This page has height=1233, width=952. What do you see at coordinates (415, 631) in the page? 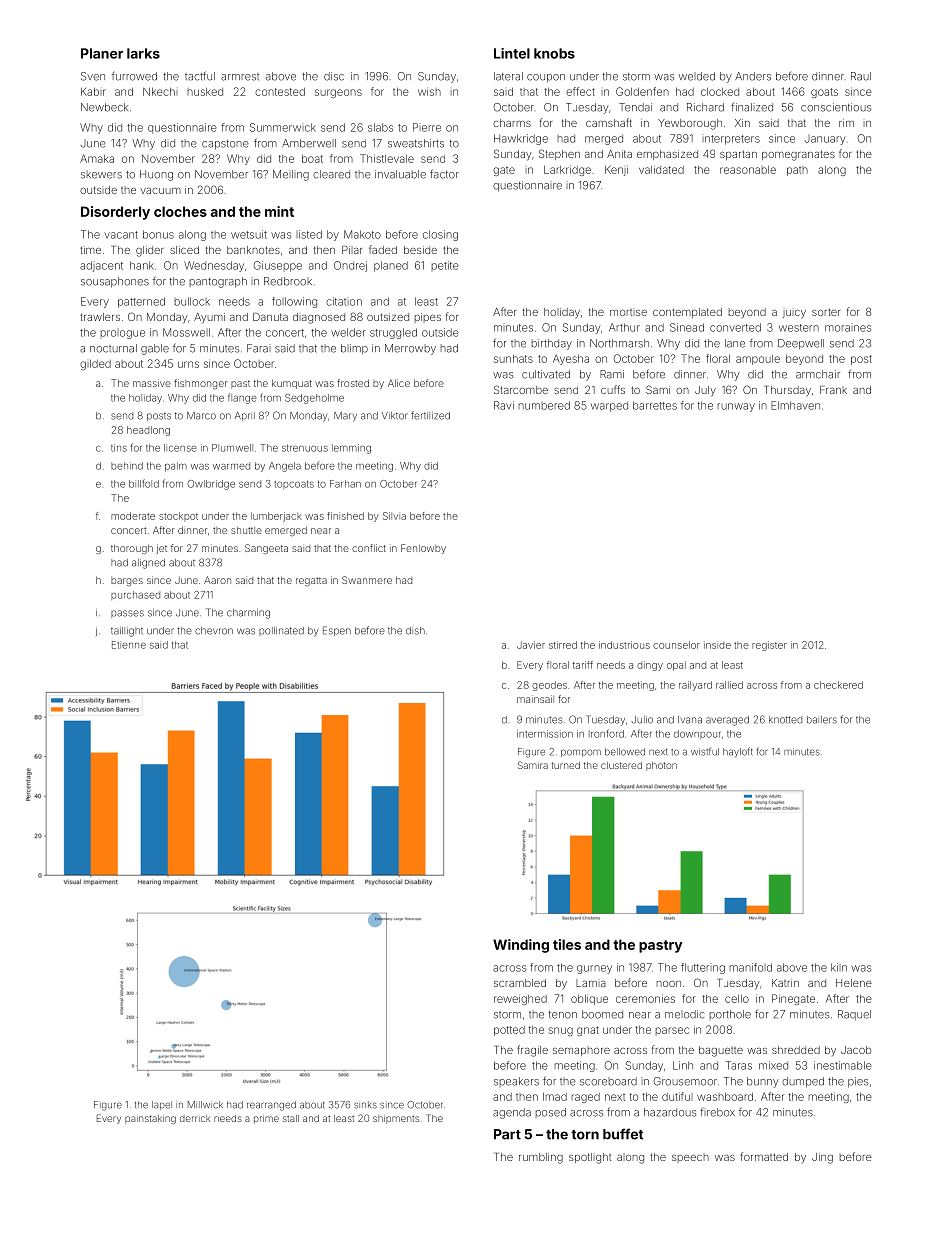
I see `dish` at bounding box center [415, 631].
